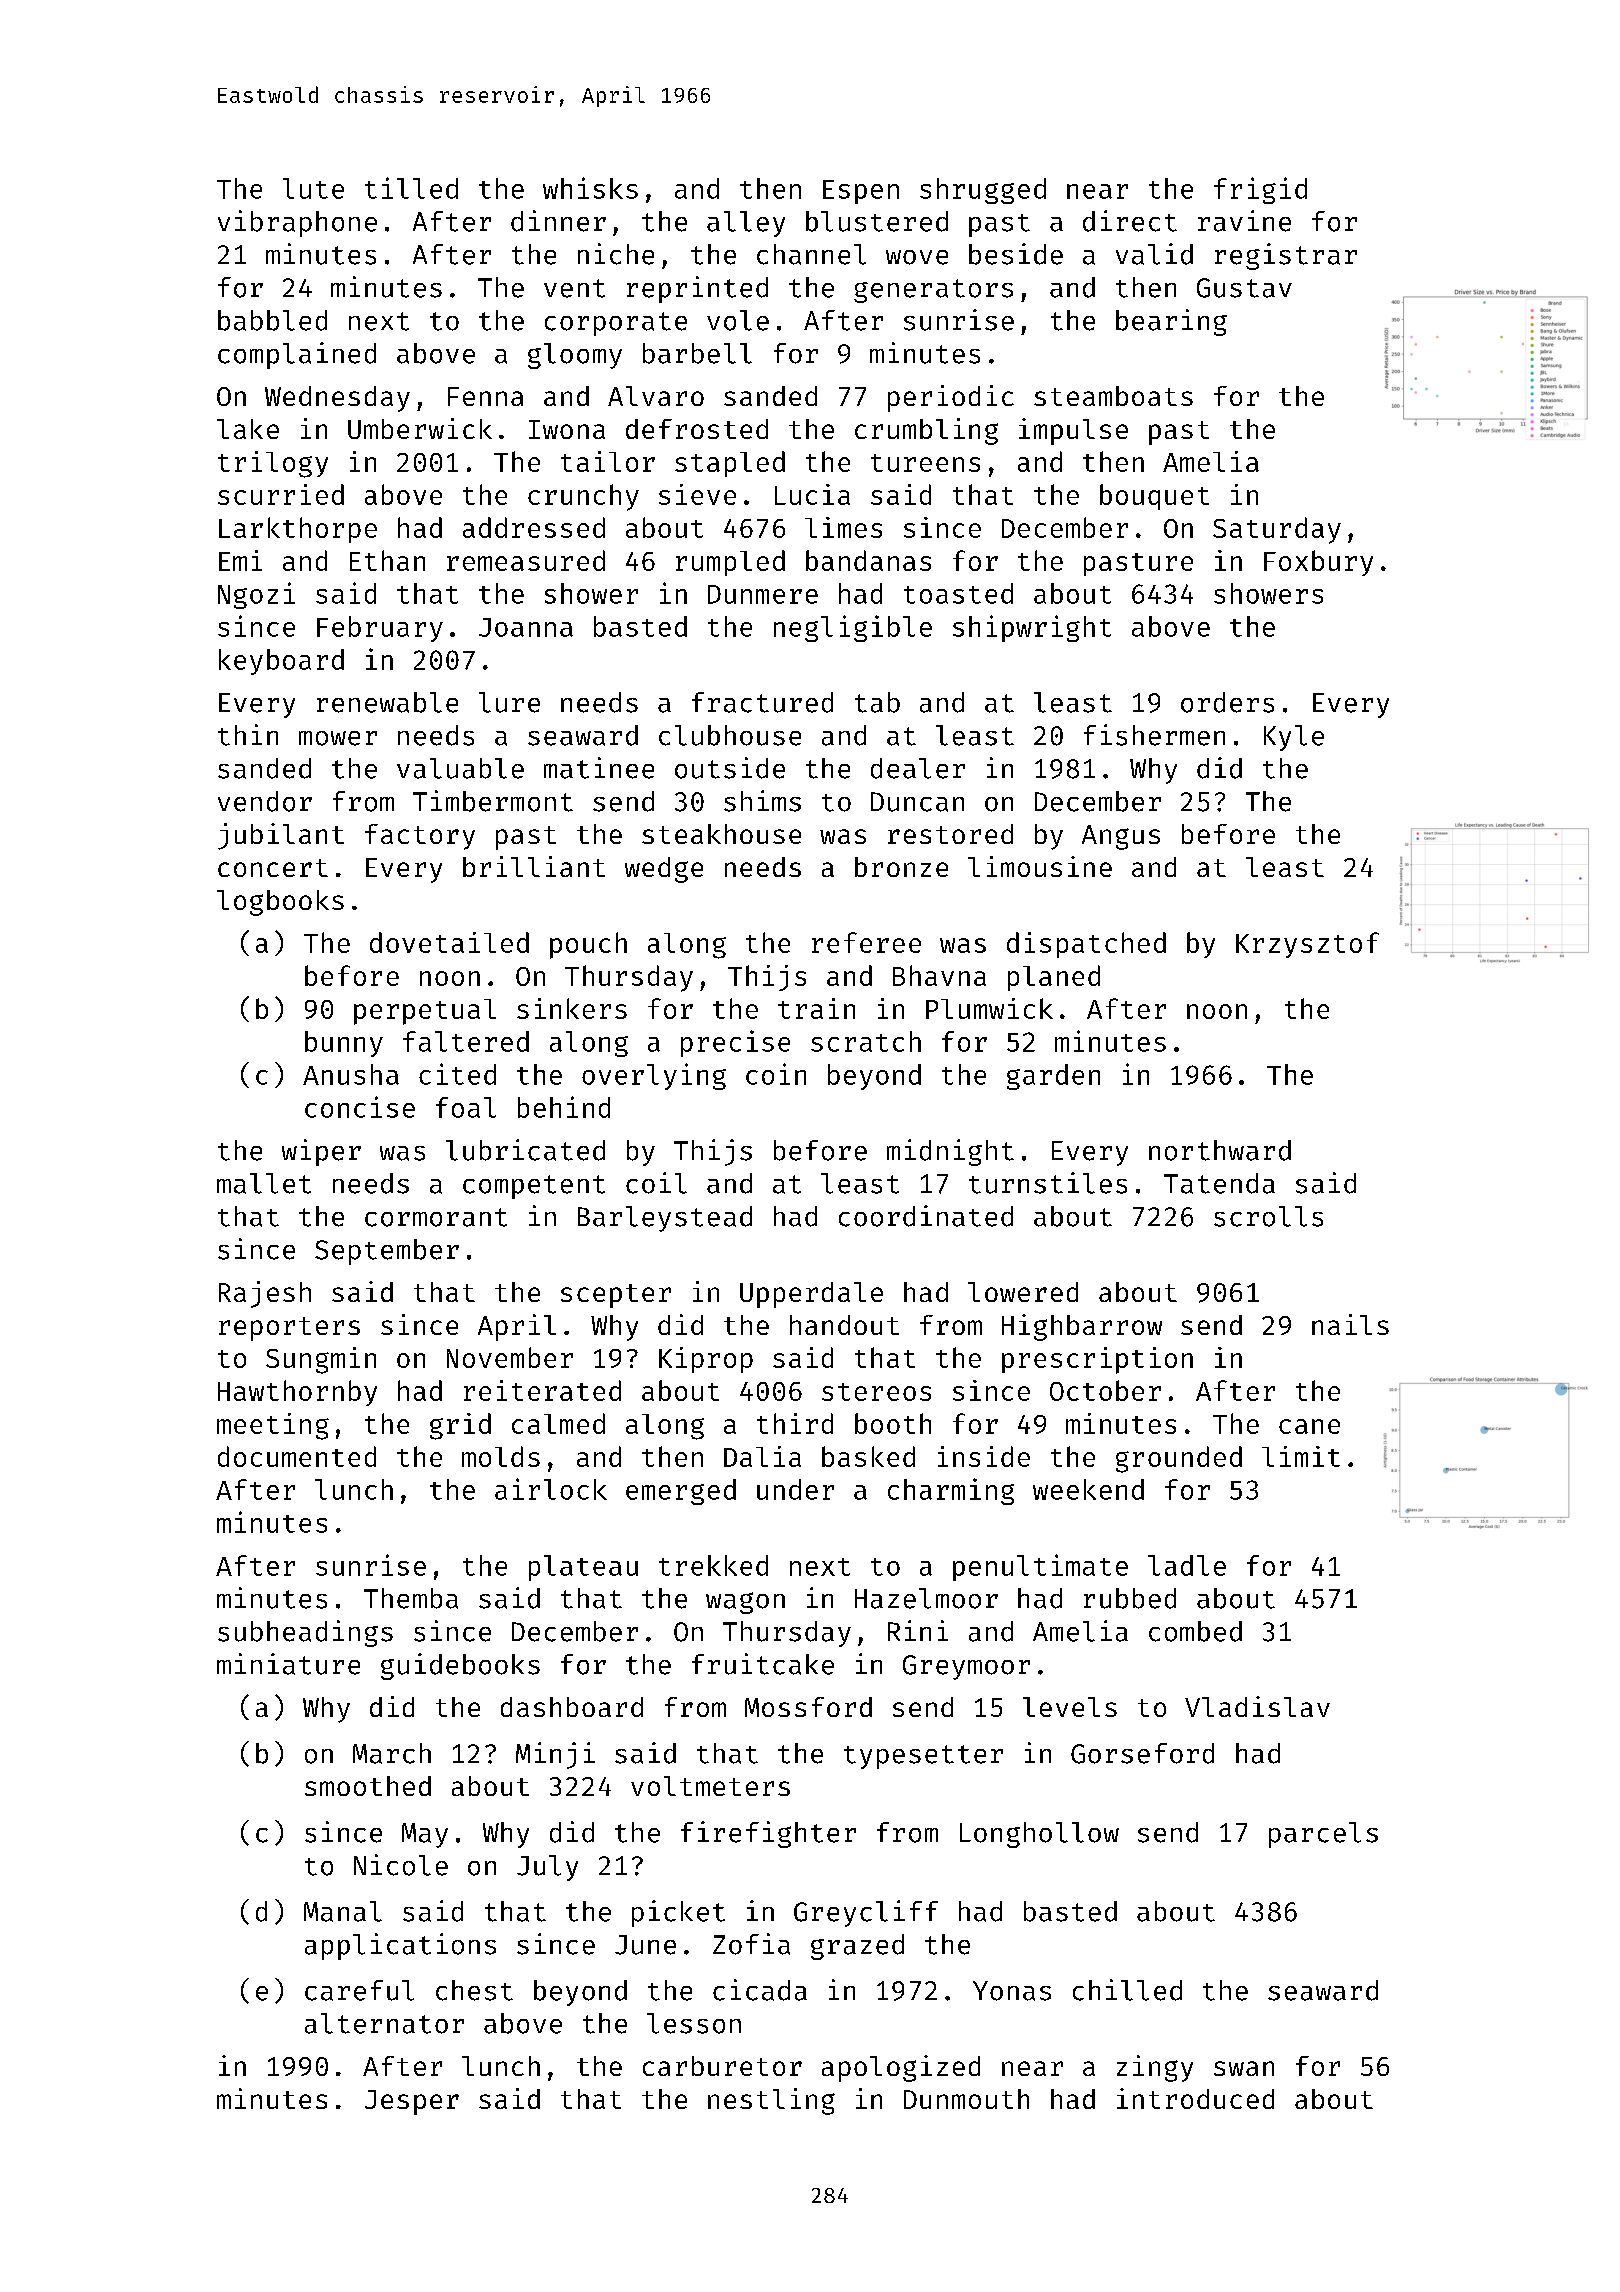 Image resolution: width=1620 pixels, height=2292 pixels. Describe the element at coordinates (811, 1295) in the screenshot. I see `Upperdale` at that location.
